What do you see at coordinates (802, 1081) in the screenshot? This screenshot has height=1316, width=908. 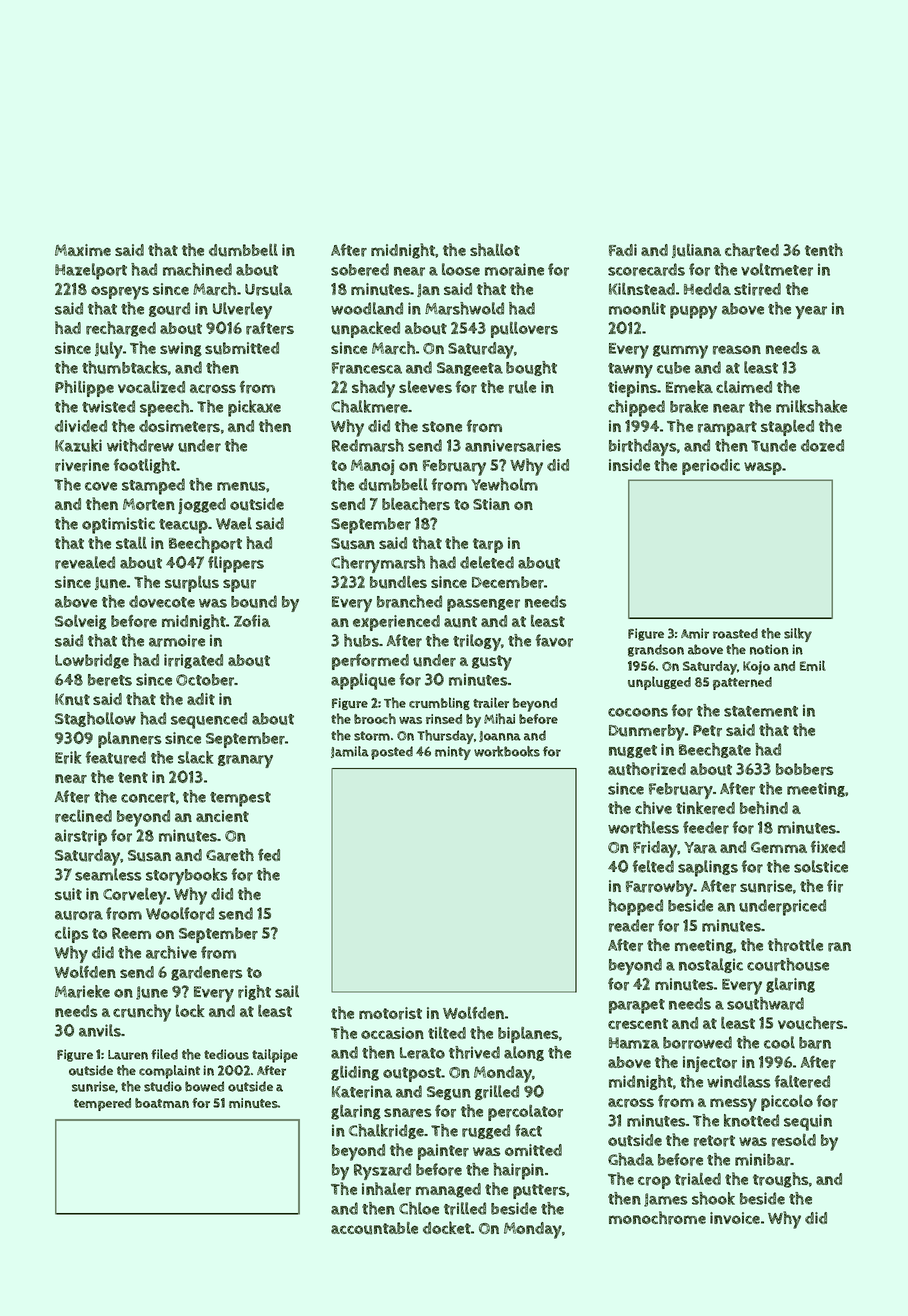 I see `faltered` at bounding box center [802, 1081].
